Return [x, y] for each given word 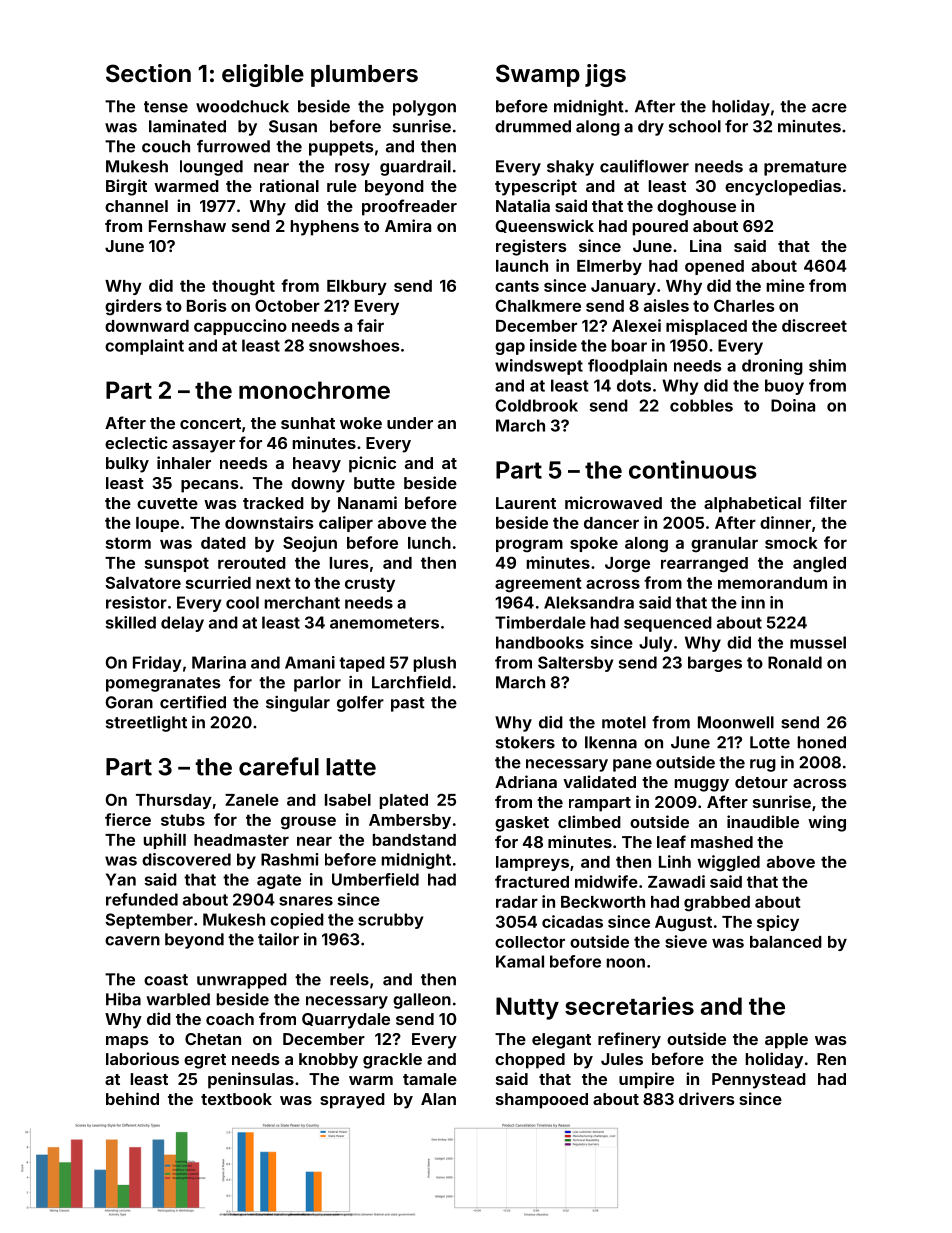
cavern [132, 941]
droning [772, 367]
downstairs [269, 522]
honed [822, 742]
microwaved [613, 502]
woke [361, 423]
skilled [131, 622]
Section [148, 73]
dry [651, 128]
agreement [538, 585]
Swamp [538, 75]
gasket [522, 824]
